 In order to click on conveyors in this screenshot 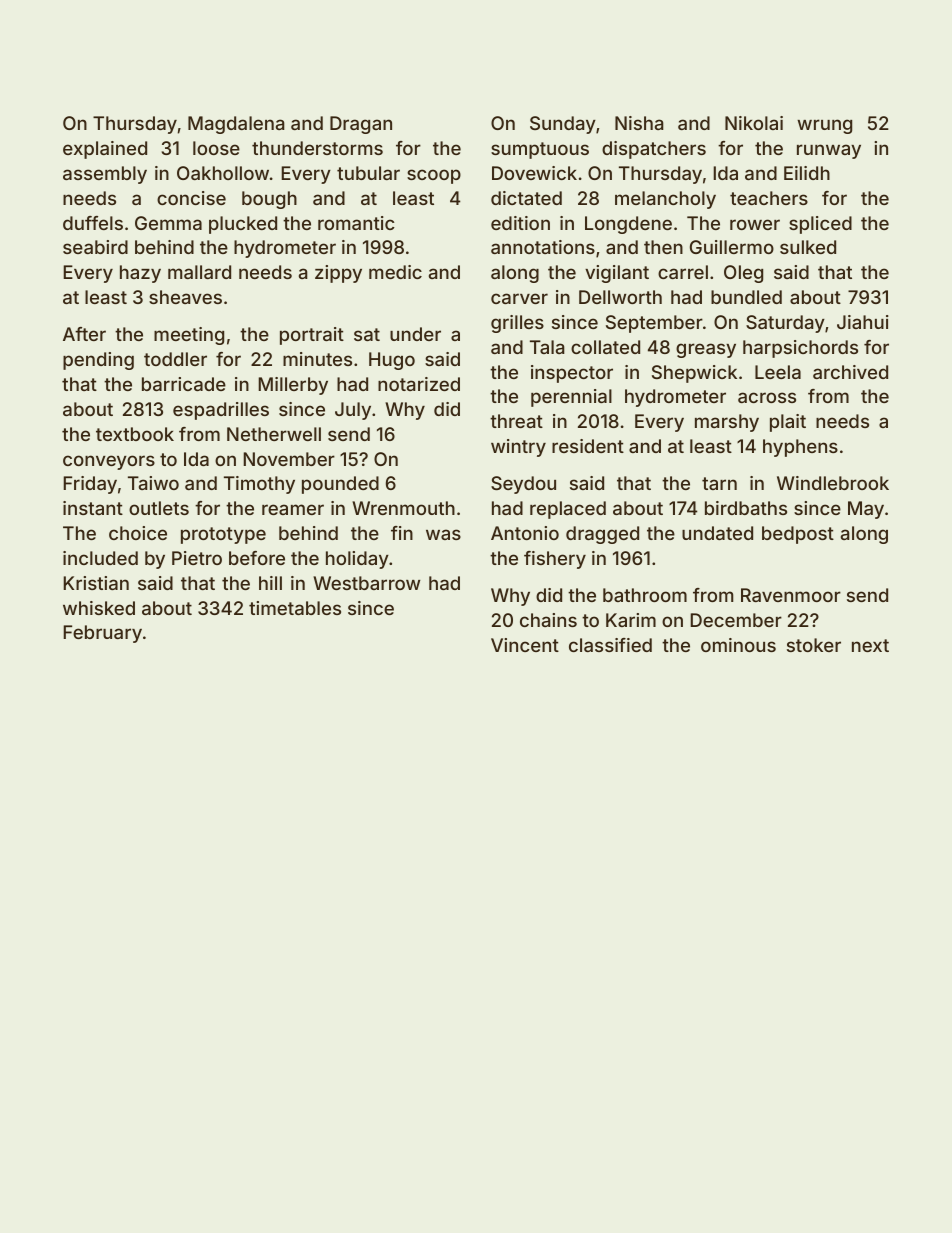, I will do `click(109, 462)`.
